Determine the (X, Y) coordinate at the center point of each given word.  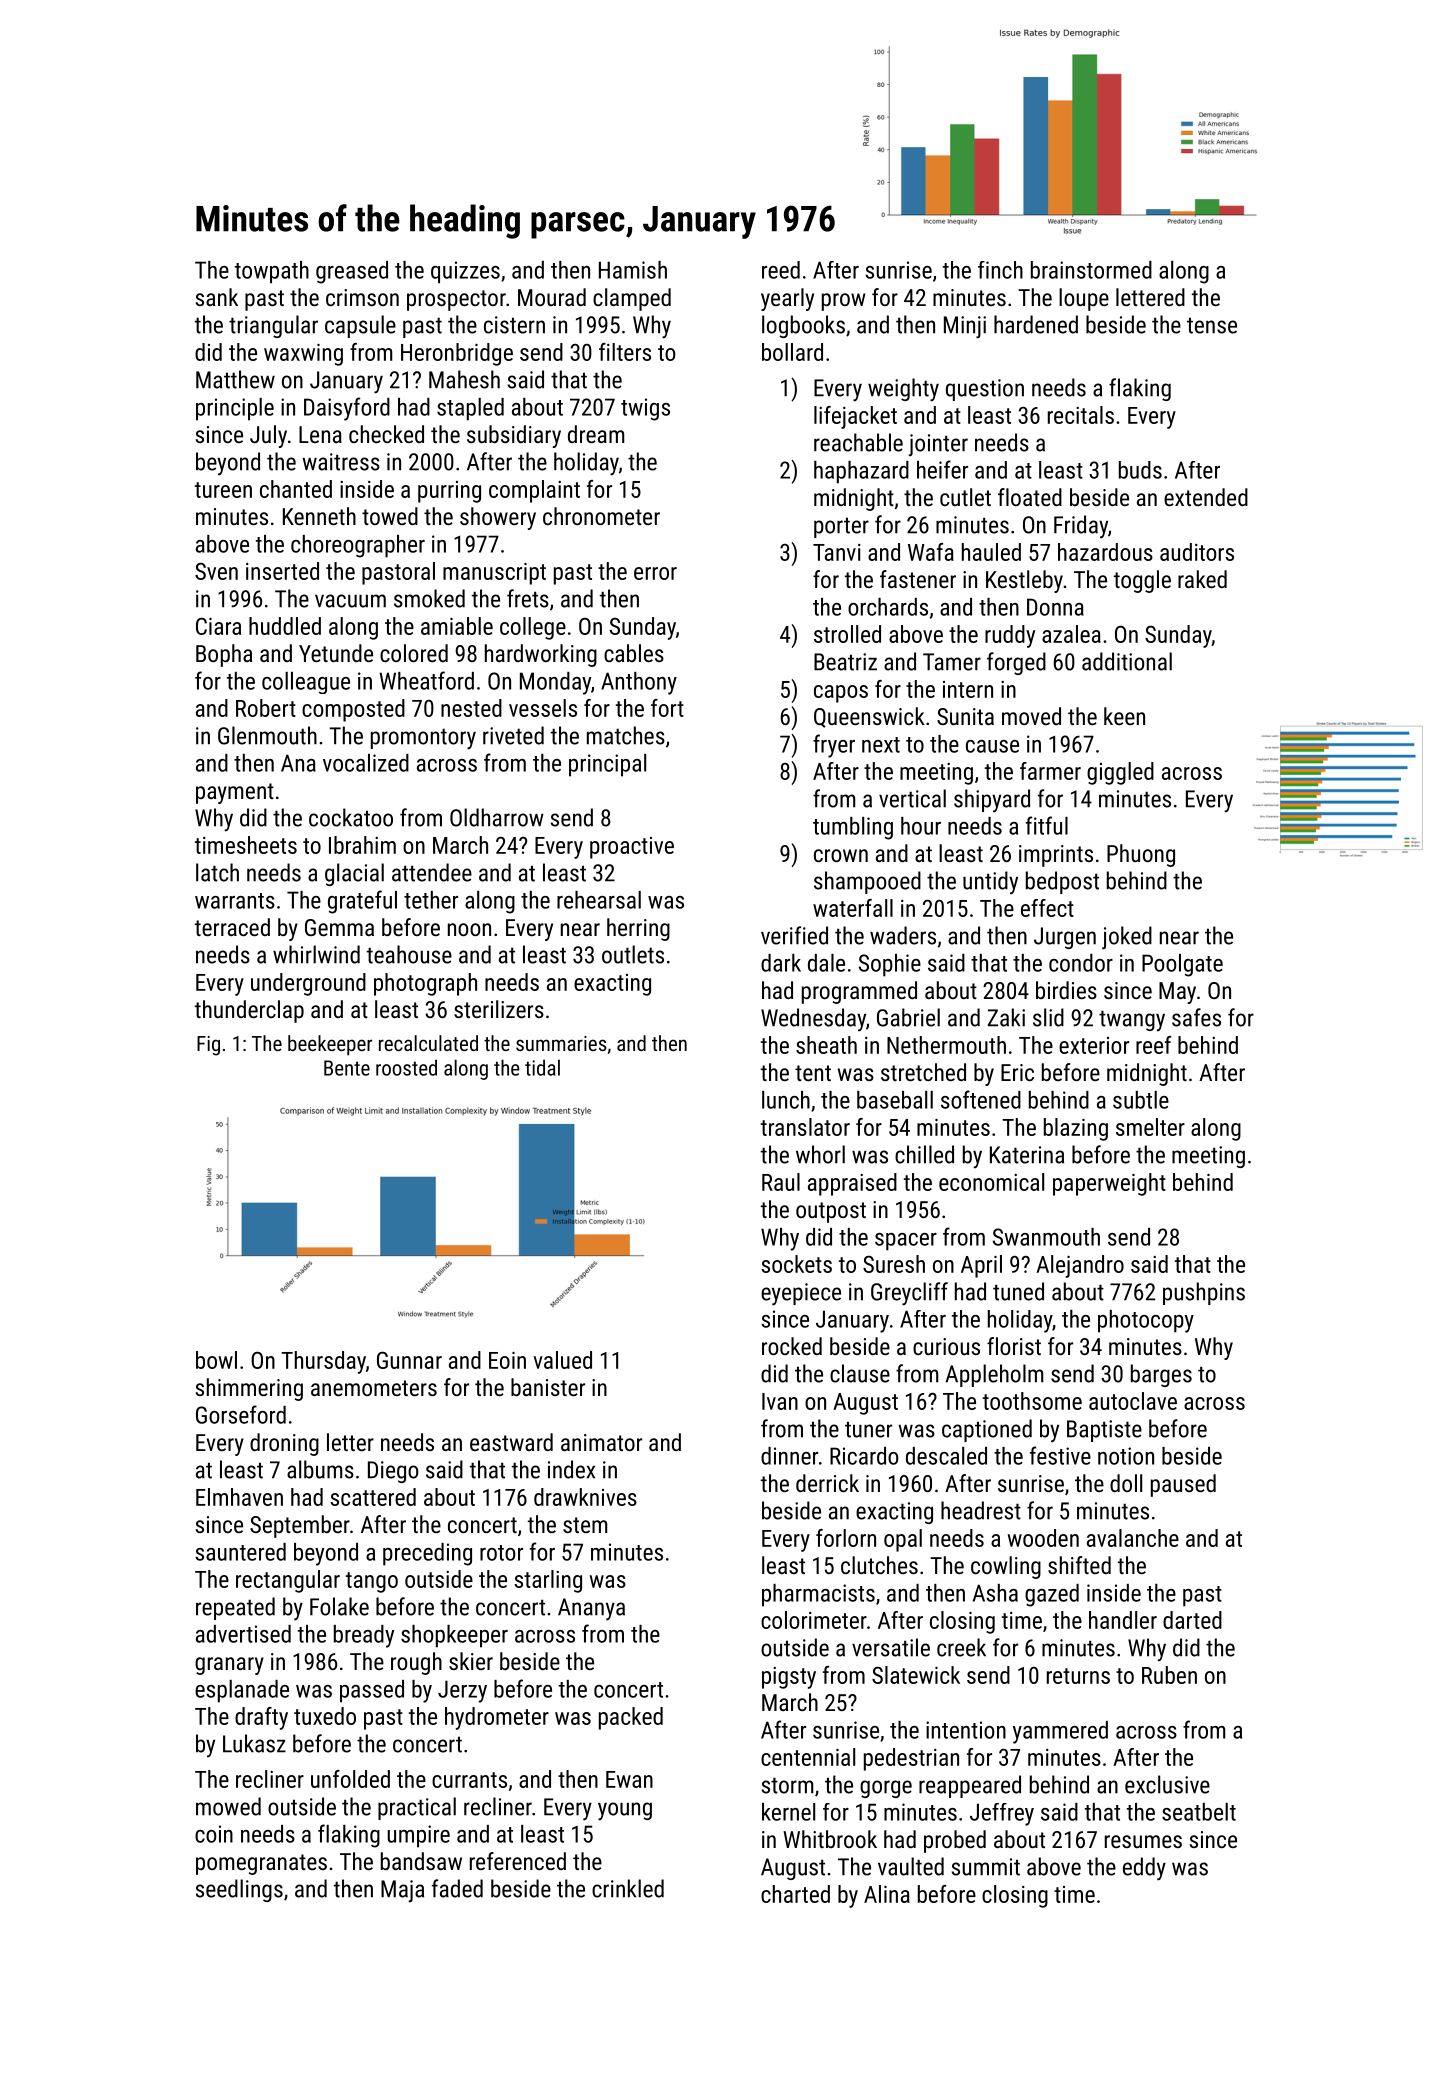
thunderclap (249, 1011)
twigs (645, 409)
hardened (1036, 324)
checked (386, 434)
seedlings (239, 1890)
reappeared (970, 1786)
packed (631, 1718)
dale (826, 963)
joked (1127, 938)
